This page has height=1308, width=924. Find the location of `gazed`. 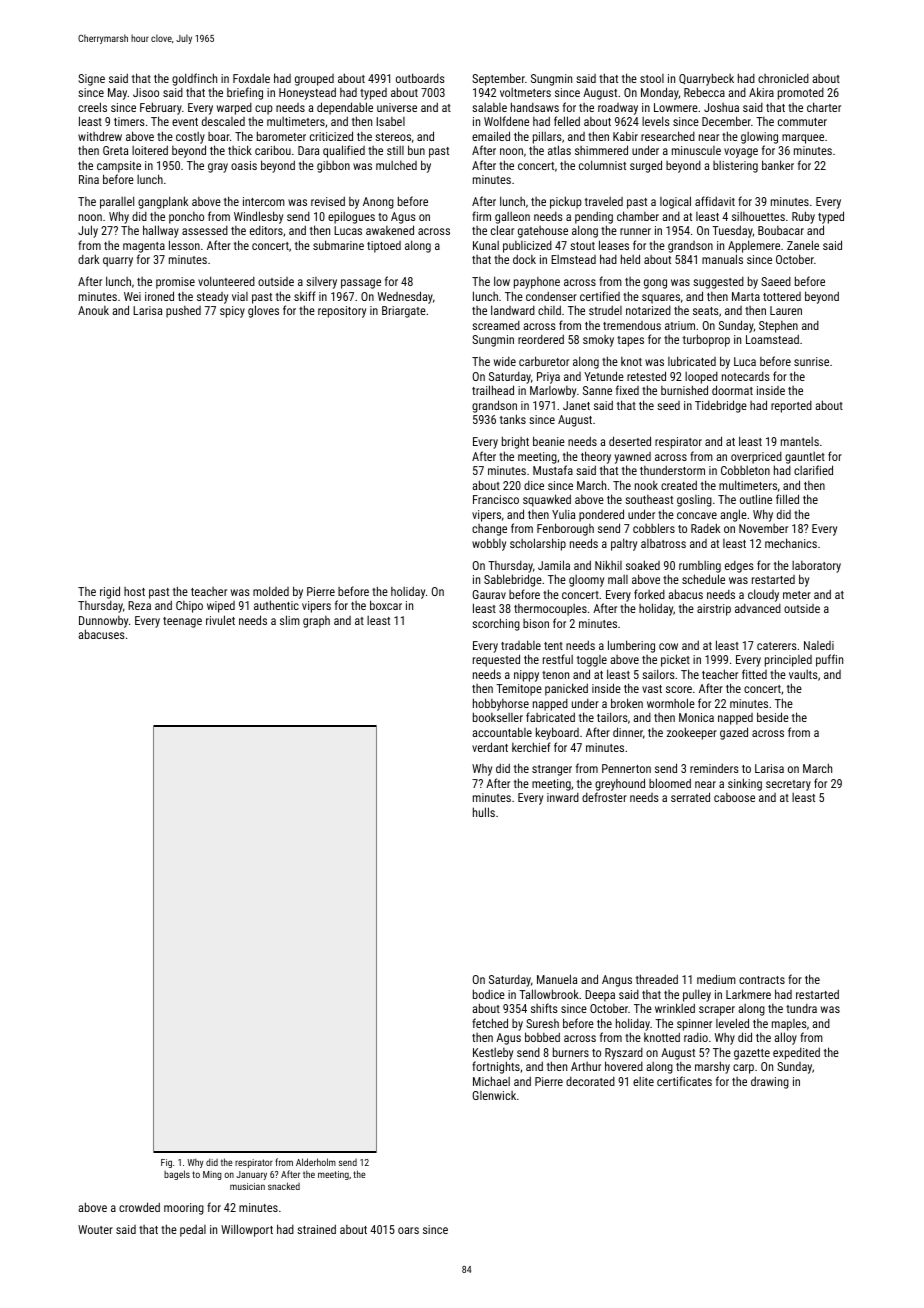

gazed is located at coordinates (734, 733).
